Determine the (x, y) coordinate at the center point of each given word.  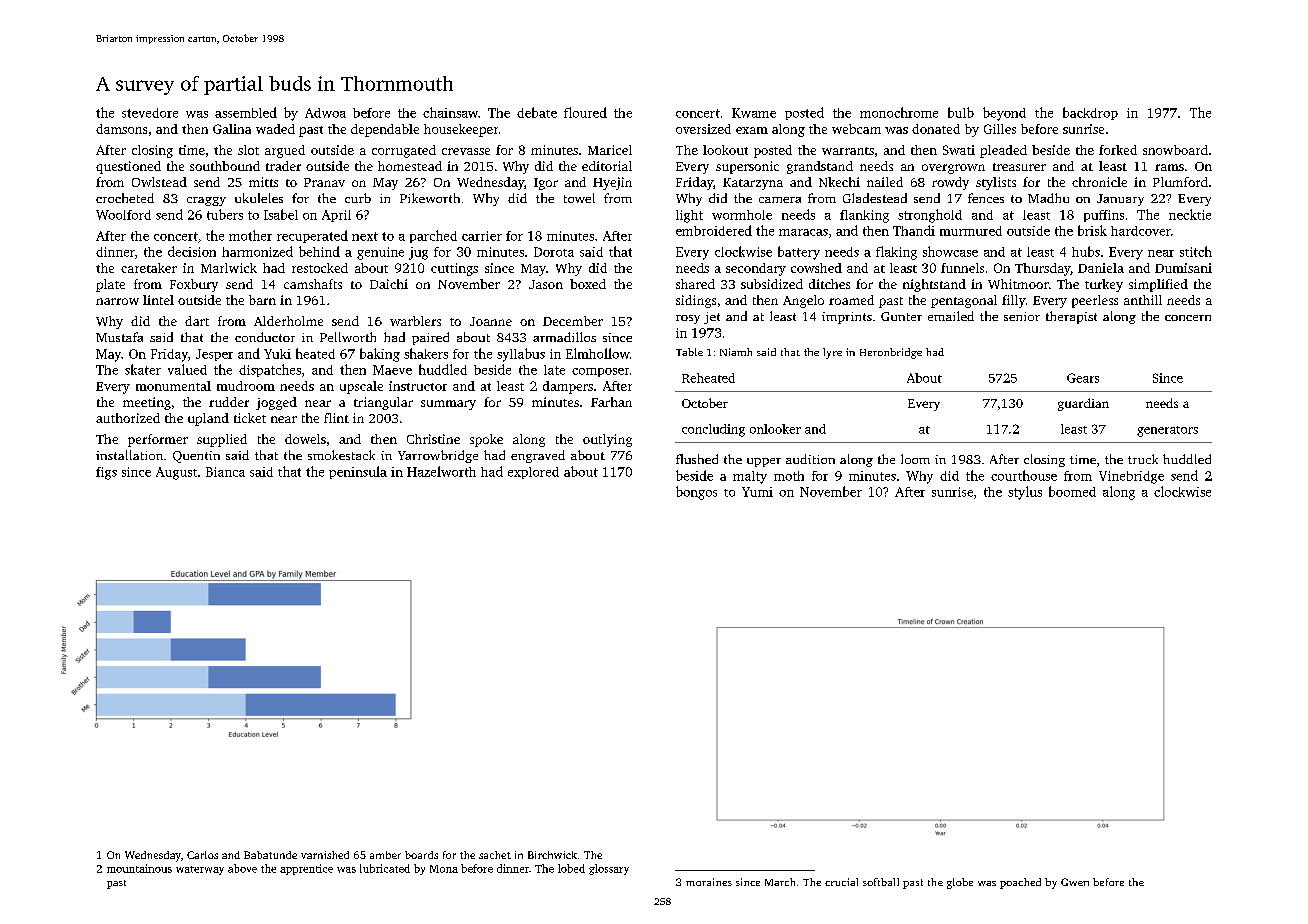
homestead (410, 166)
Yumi (757, 492)
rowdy (950, 183)
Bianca (225, 472)
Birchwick (552, 855)
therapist (1071, 317)
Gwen (1075, 882)
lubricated (385, 868)
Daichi (389, 284)
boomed (1072, 491)
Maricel (610, 150)
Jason (546, 284)
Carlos (202, 855)
